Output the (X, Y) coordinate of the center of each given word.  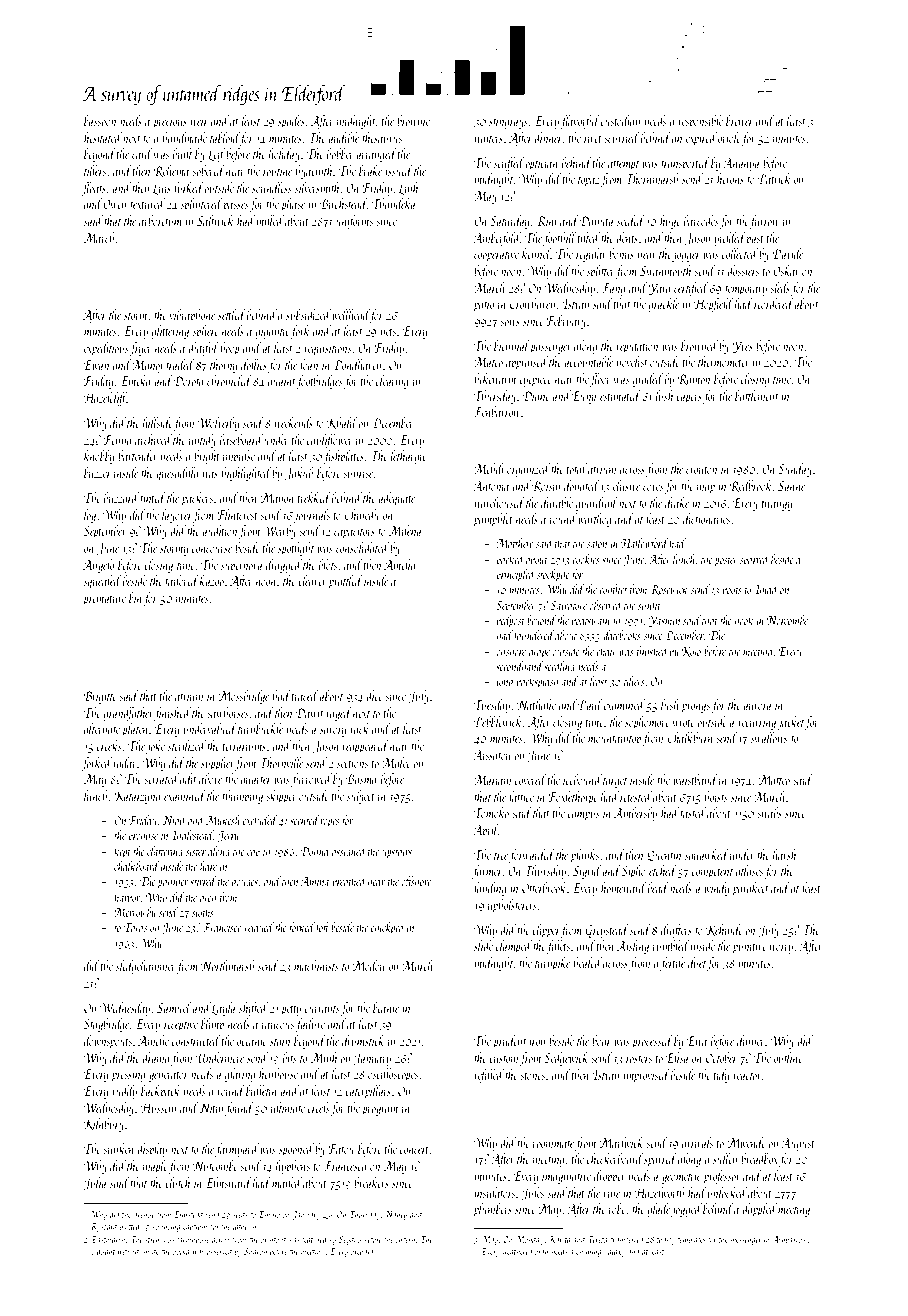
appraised (527, 363)
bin (135, 597)
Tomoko (491, 812)
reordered (774, 303)
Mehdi (489, 468)
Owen (114, 204)
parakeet (750, 889)
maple (155, 1167)
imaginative (566, 1178)
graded (648, 380)
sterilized (187, 745)
